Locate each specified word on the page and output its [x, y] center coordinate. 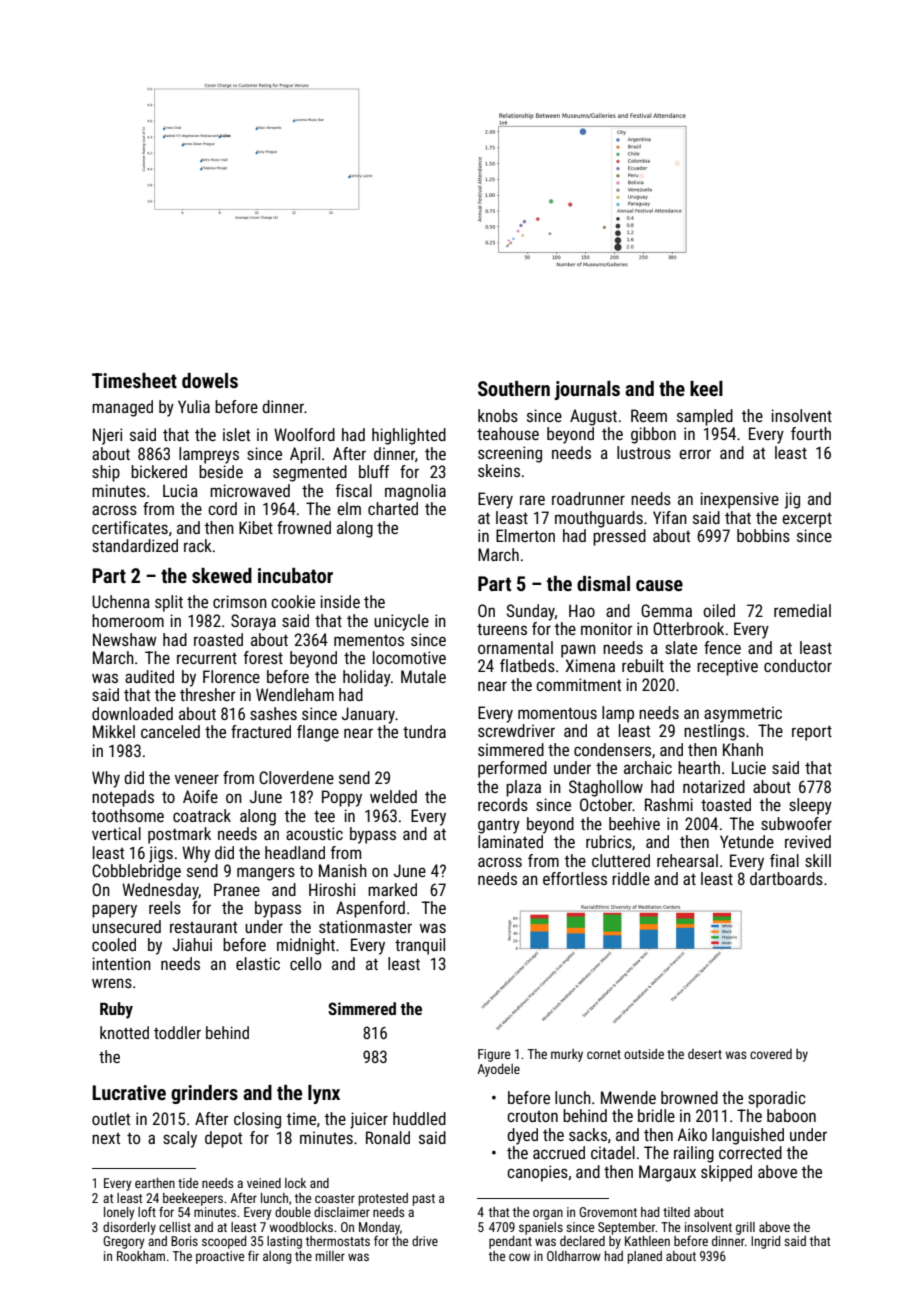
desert [705, 1054]
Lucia [180, 490]
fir [253, 1256]
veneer [197, 779]
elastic [258, 963]
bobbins [763, 535]
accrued [559, 1152]
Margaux [667, 1173]
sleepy [810, 806]
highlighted [409, 436]
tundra [424, 731]
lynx [324, 1094]
